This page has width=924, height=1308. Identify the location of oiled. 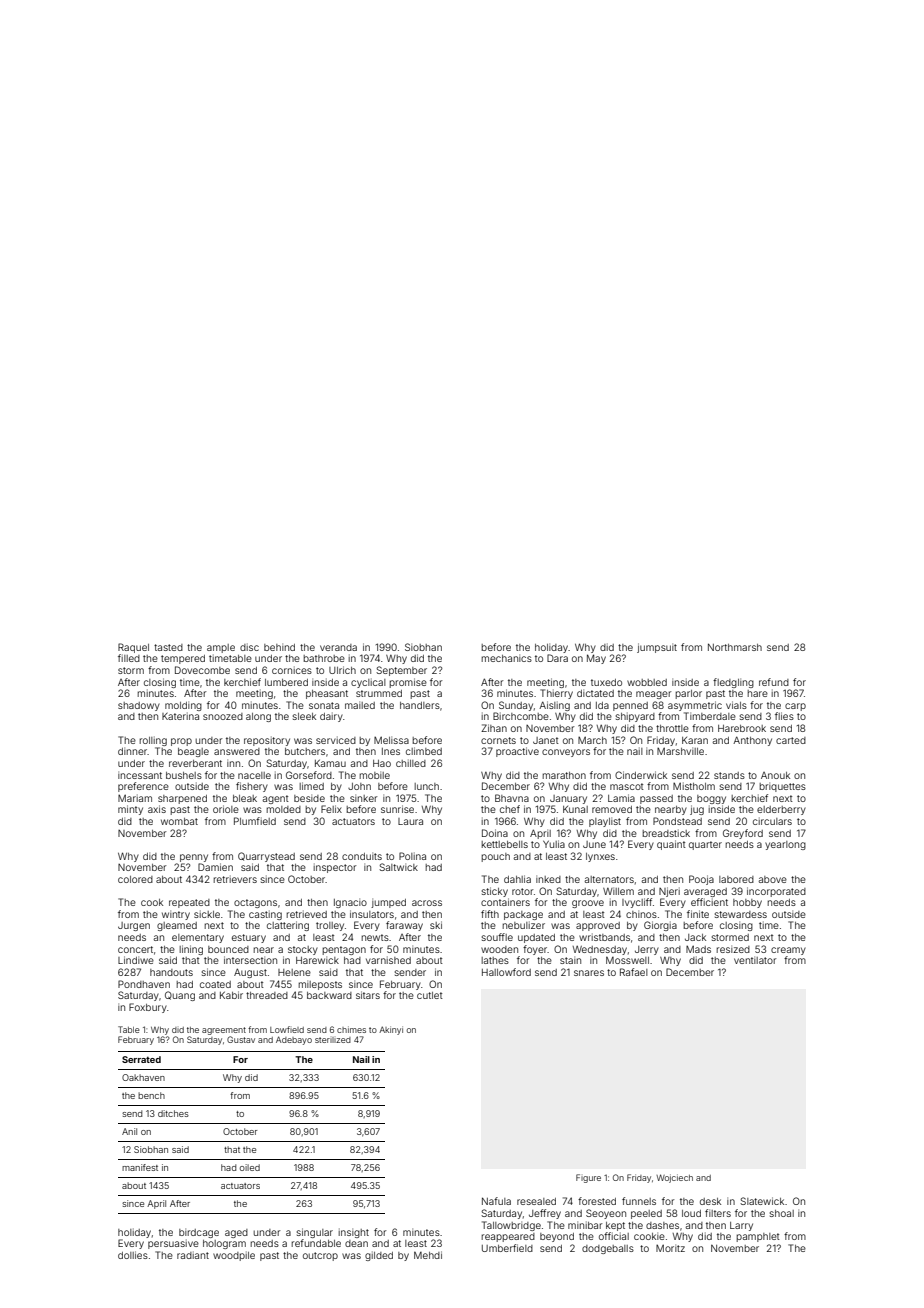
(250, 1167).
